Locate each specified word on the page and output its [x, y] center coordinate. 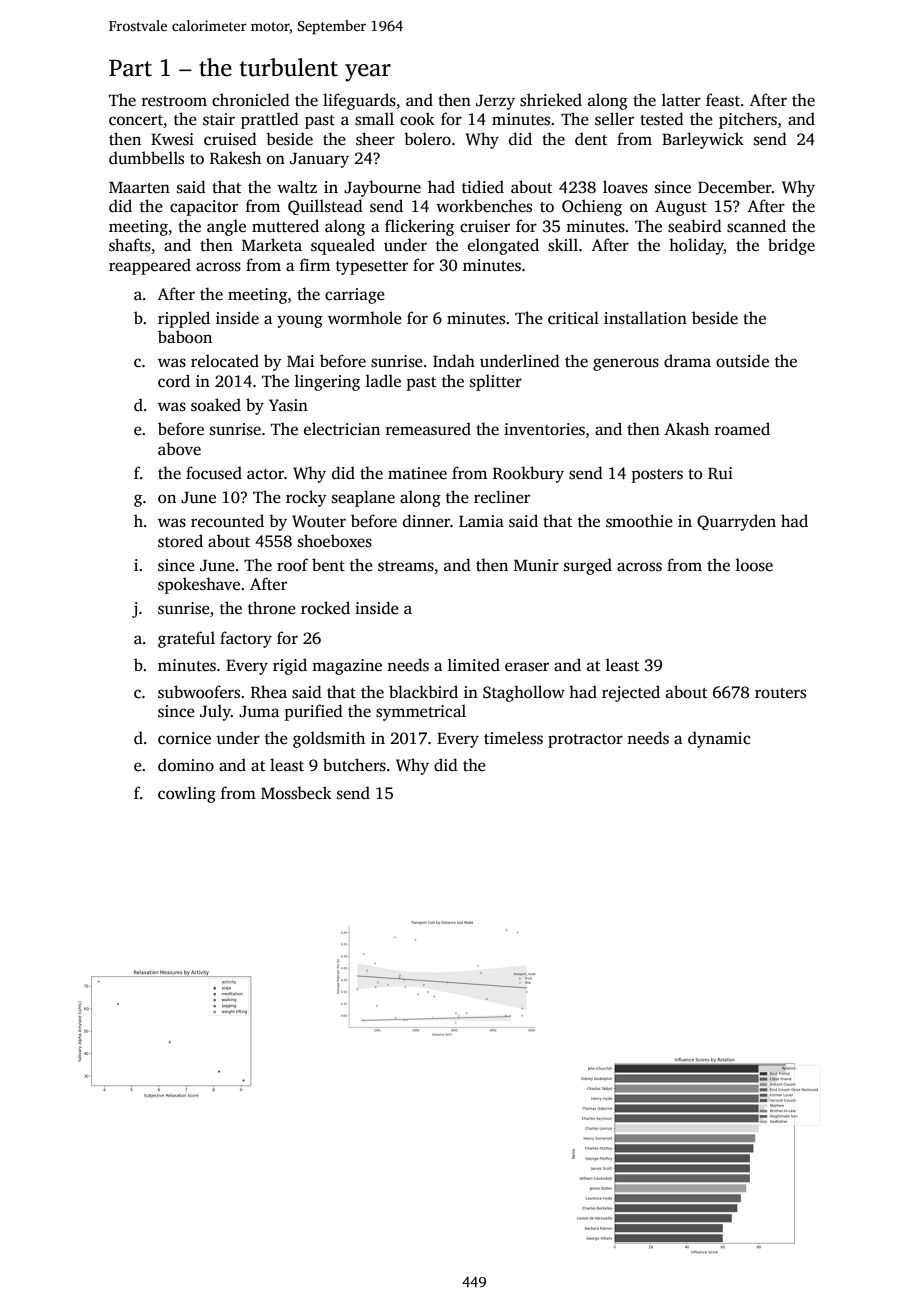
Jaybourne [382, 188]
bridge [791, 246]
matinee [417, 473]
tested [662, 119]
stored [180, 541]
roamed [742, 429]
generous [626, 364]
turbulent [289, 67]
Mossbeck [296, 793]
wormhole [365, 318]
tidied [483, 187]
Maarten [139, 187]
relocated [225, 361]
